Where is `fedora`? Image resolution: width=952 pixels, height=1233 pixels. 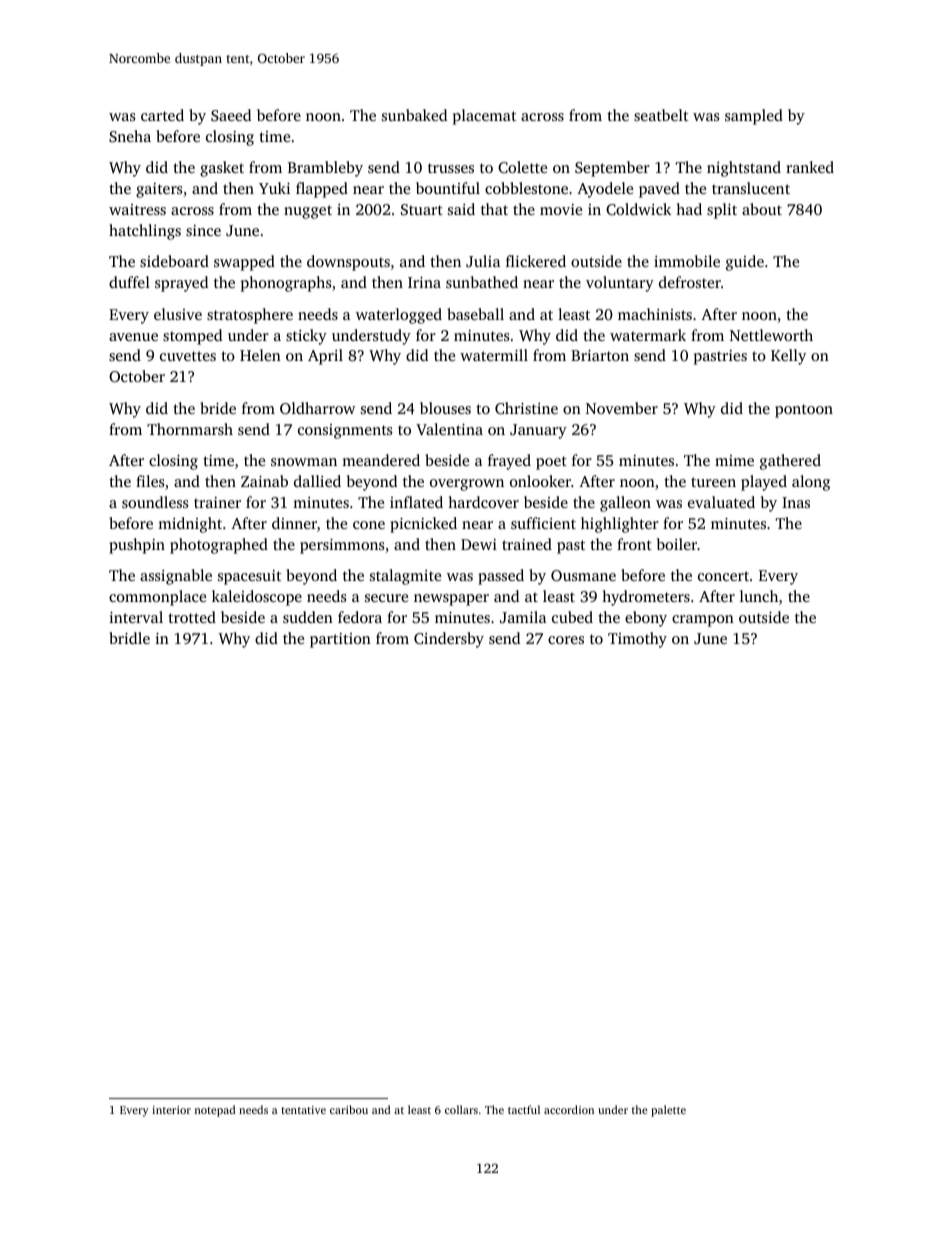
fedora is located at coordinates (360, 617).
